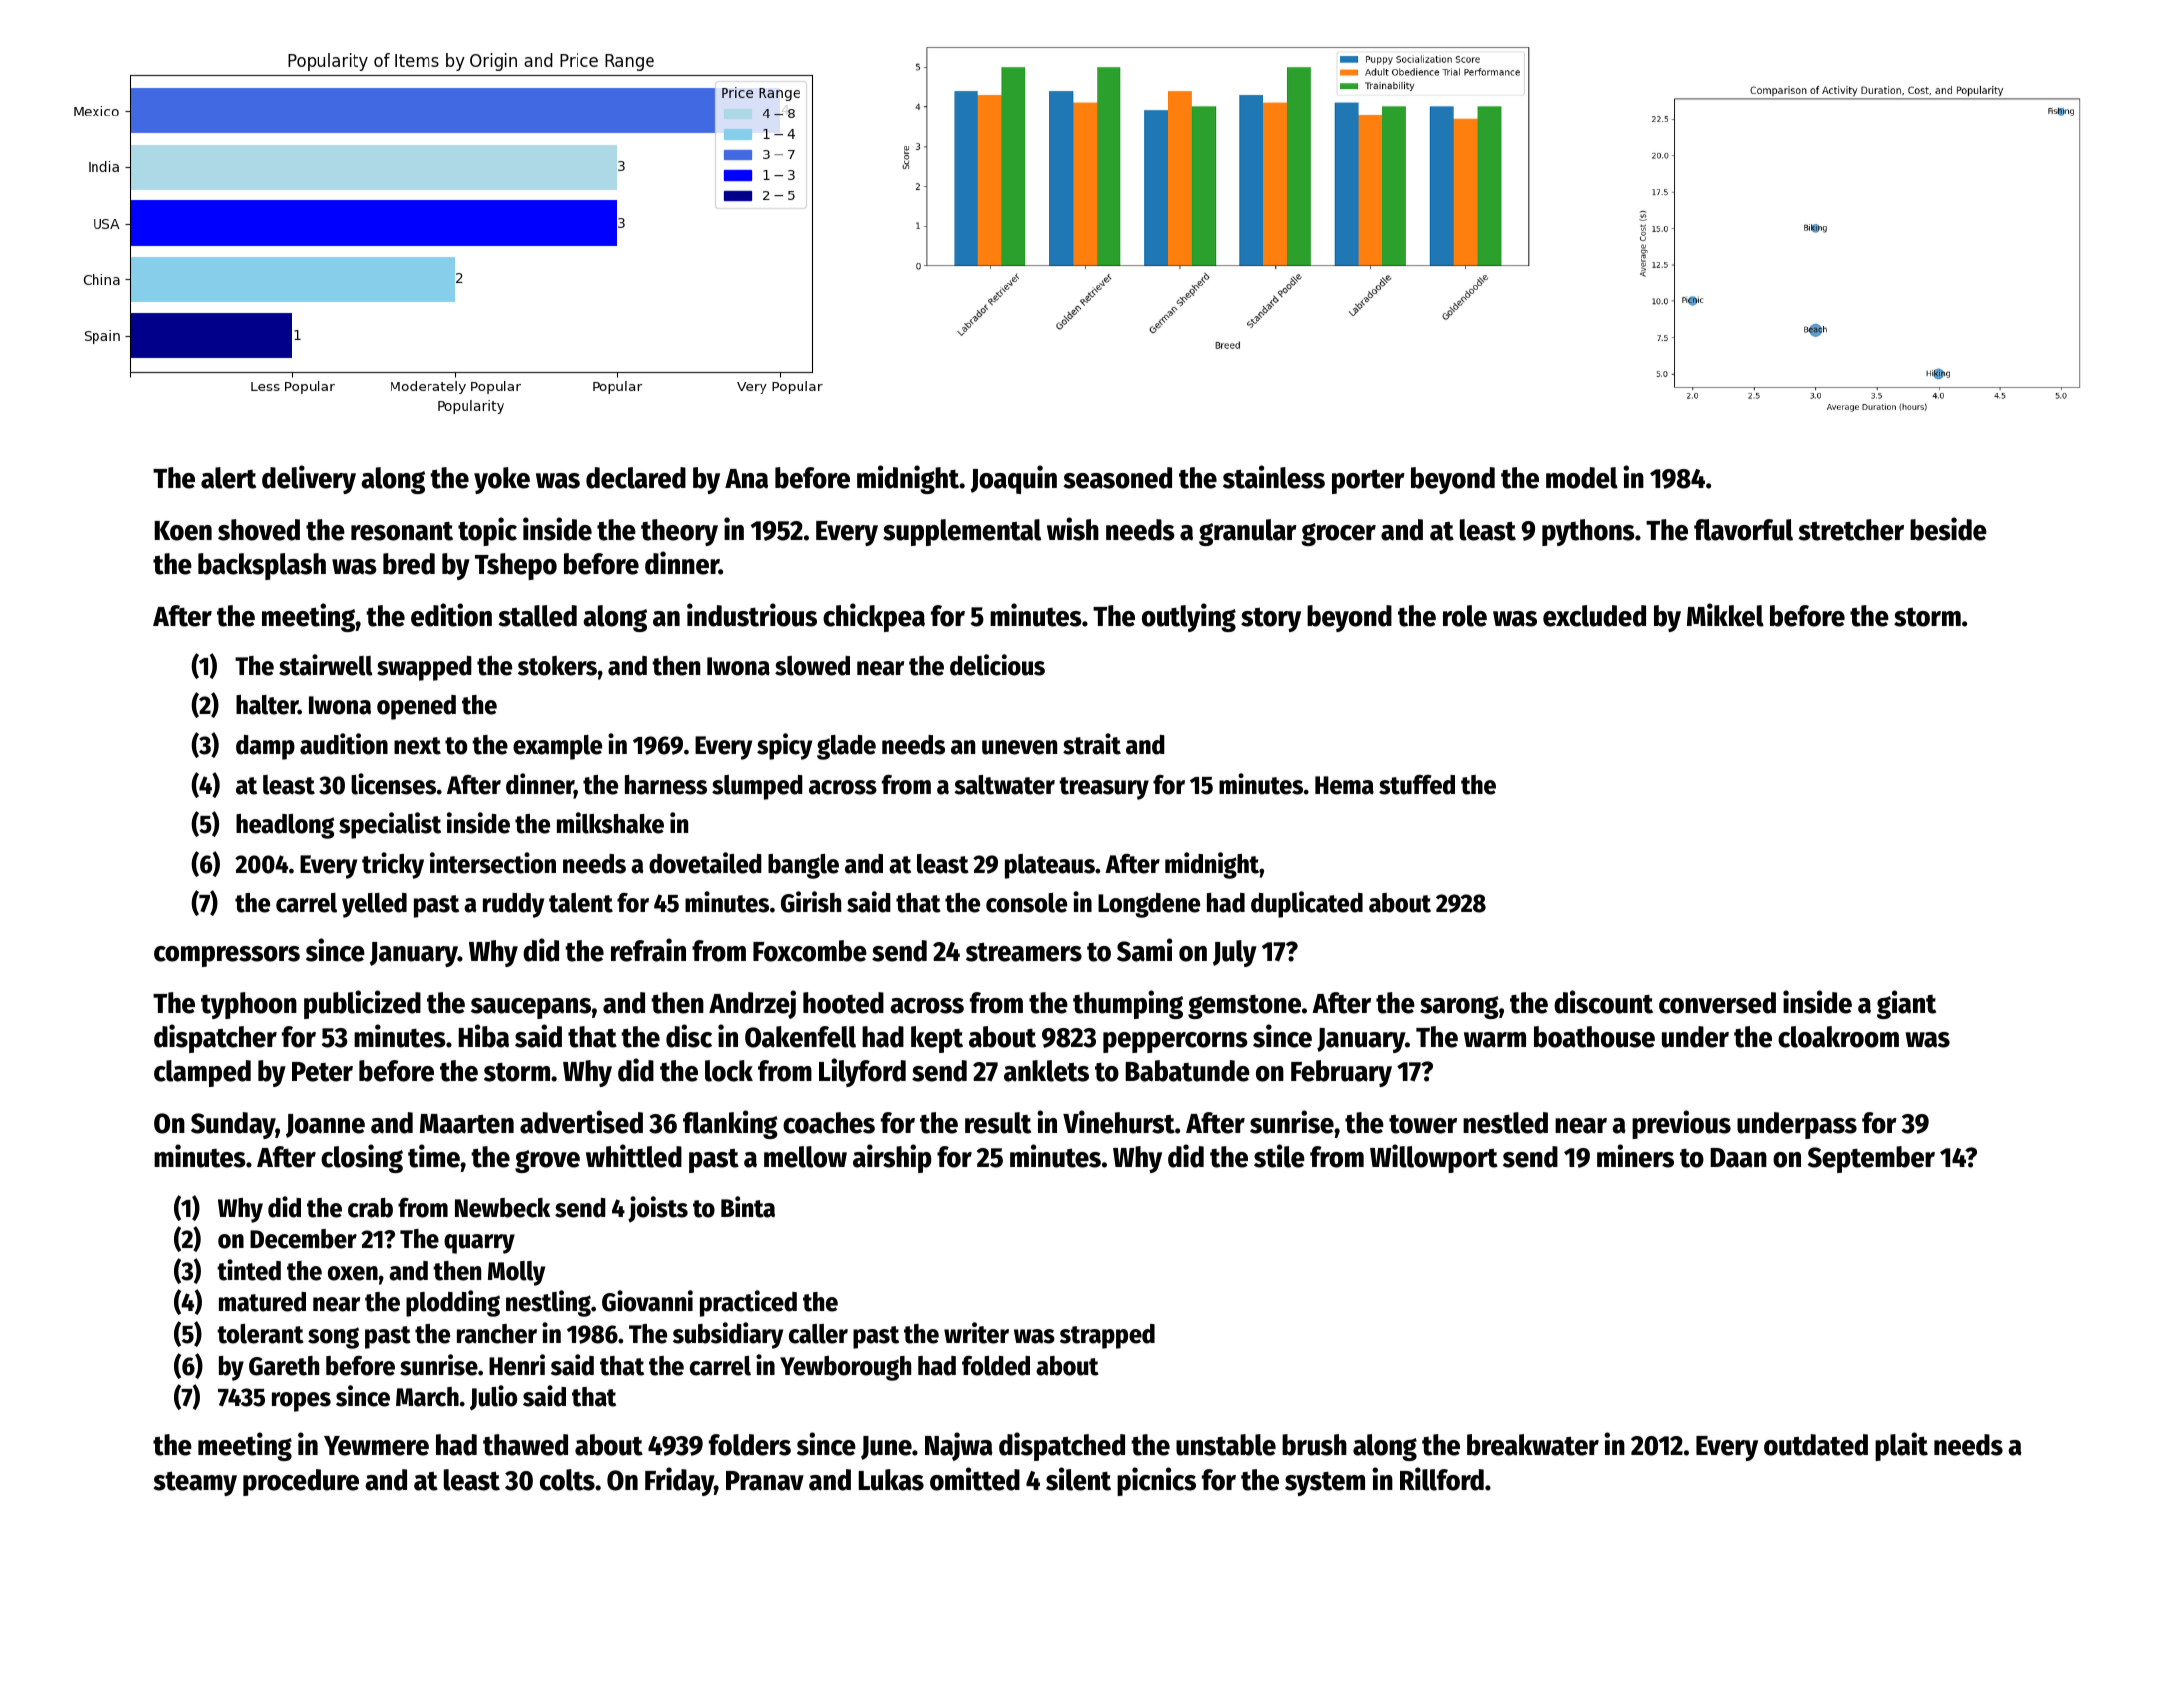 The image size is (2178, 1683). Describe the element at coordinates (262, 1302) in the screenshot. I see `matured` at that location.
